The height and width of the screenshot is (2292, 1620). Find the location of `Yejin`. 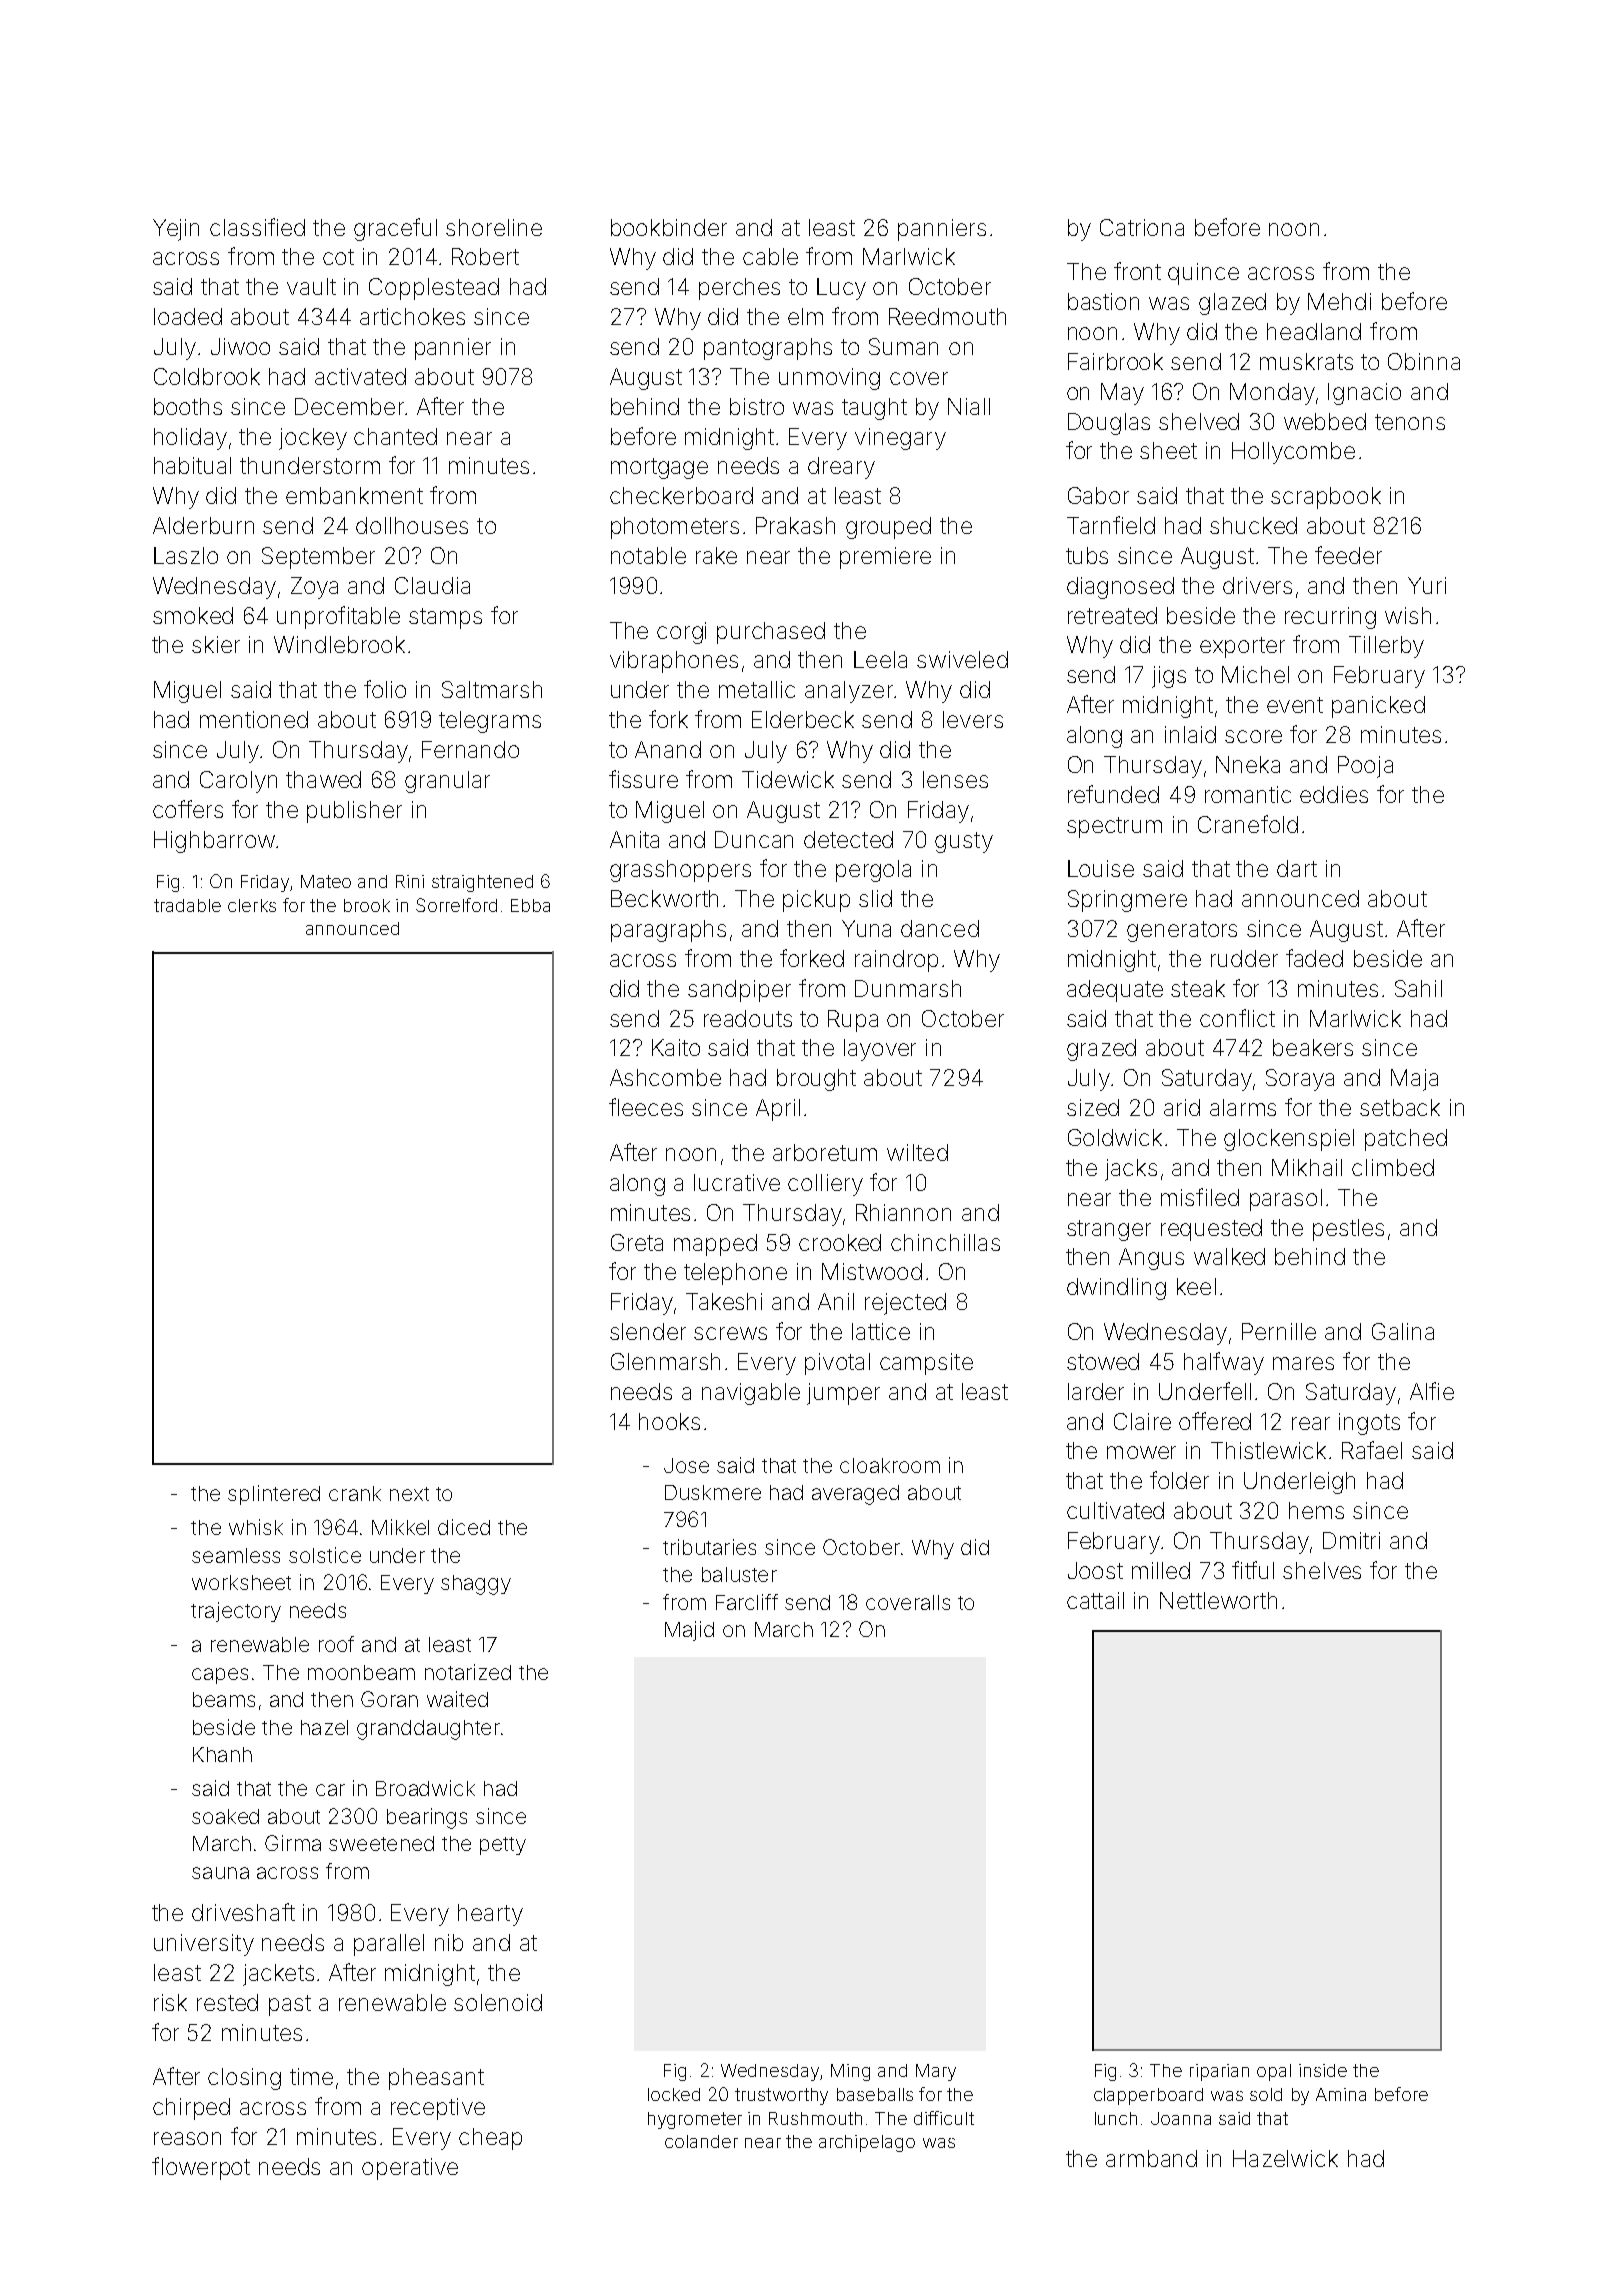

Yejin is located at coordinates (176, 230).
